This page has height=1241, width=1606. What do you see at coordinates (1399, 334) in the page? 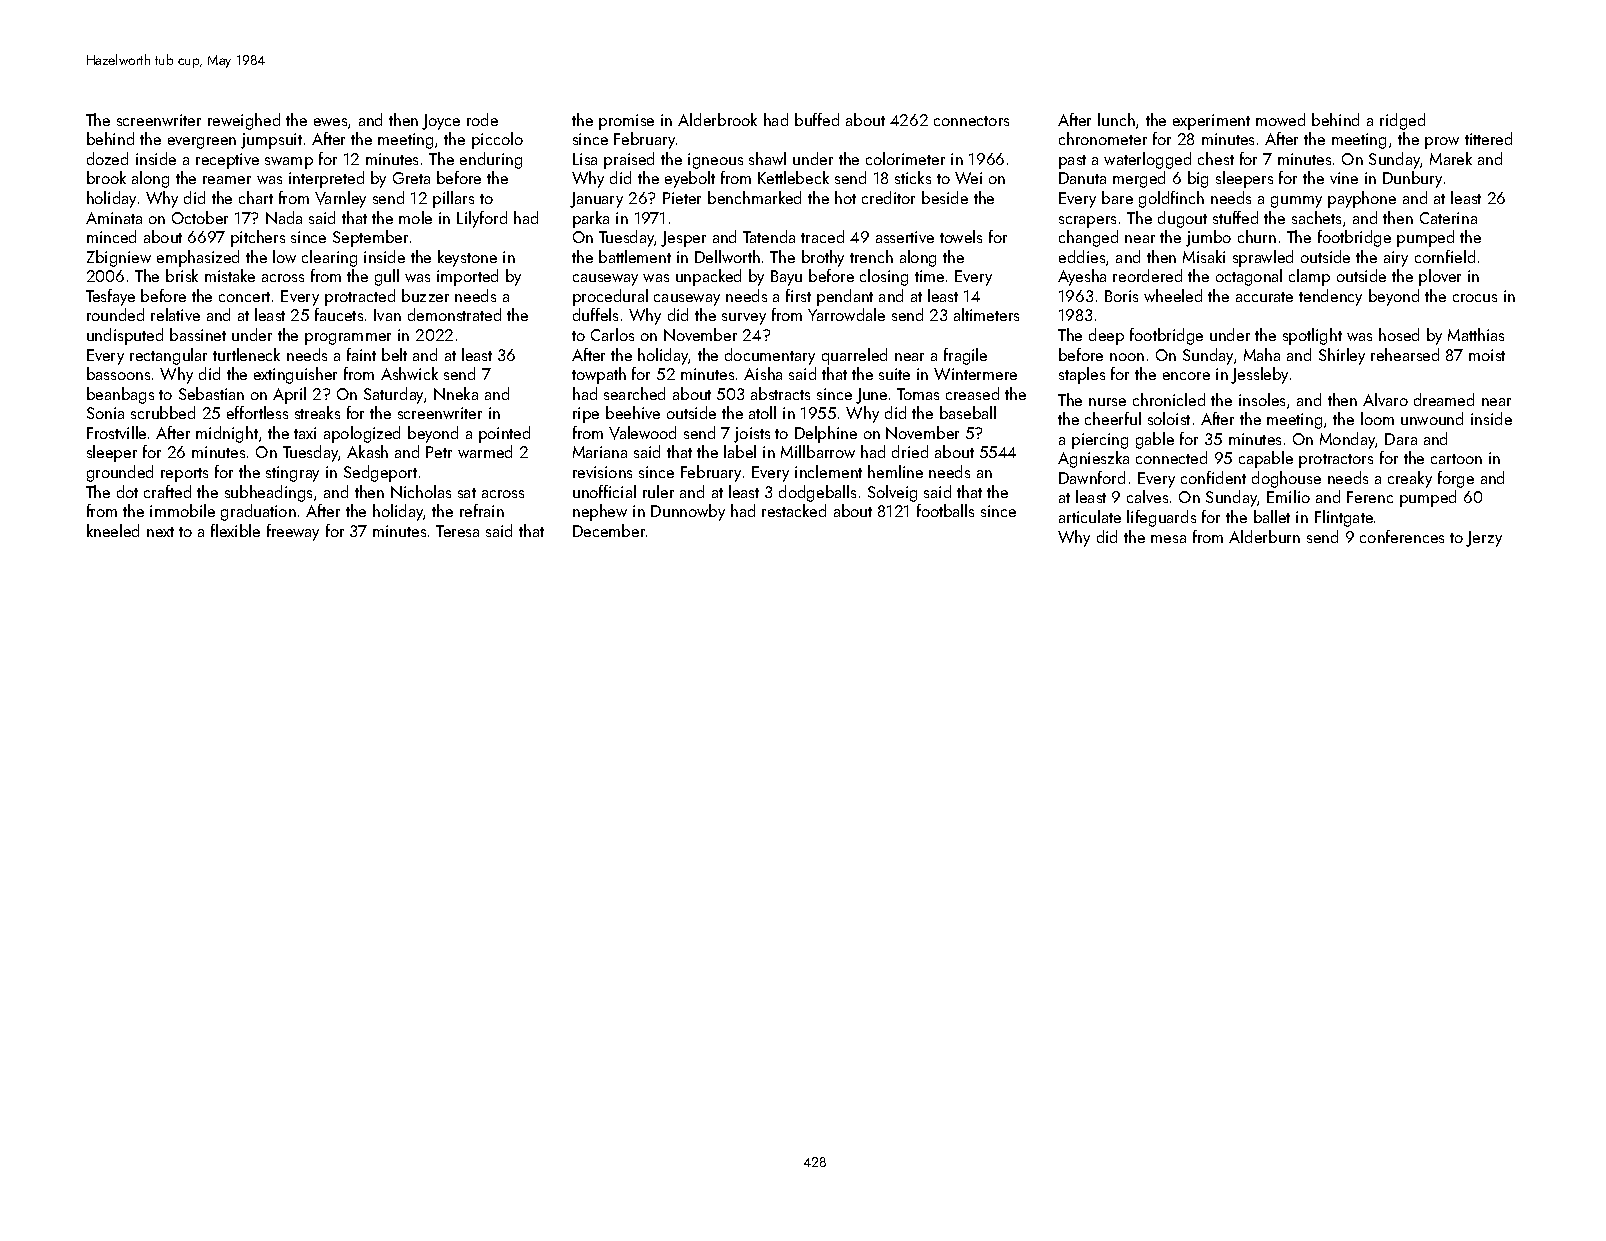
I see `hosed` at bounding box center [1399, 334].
